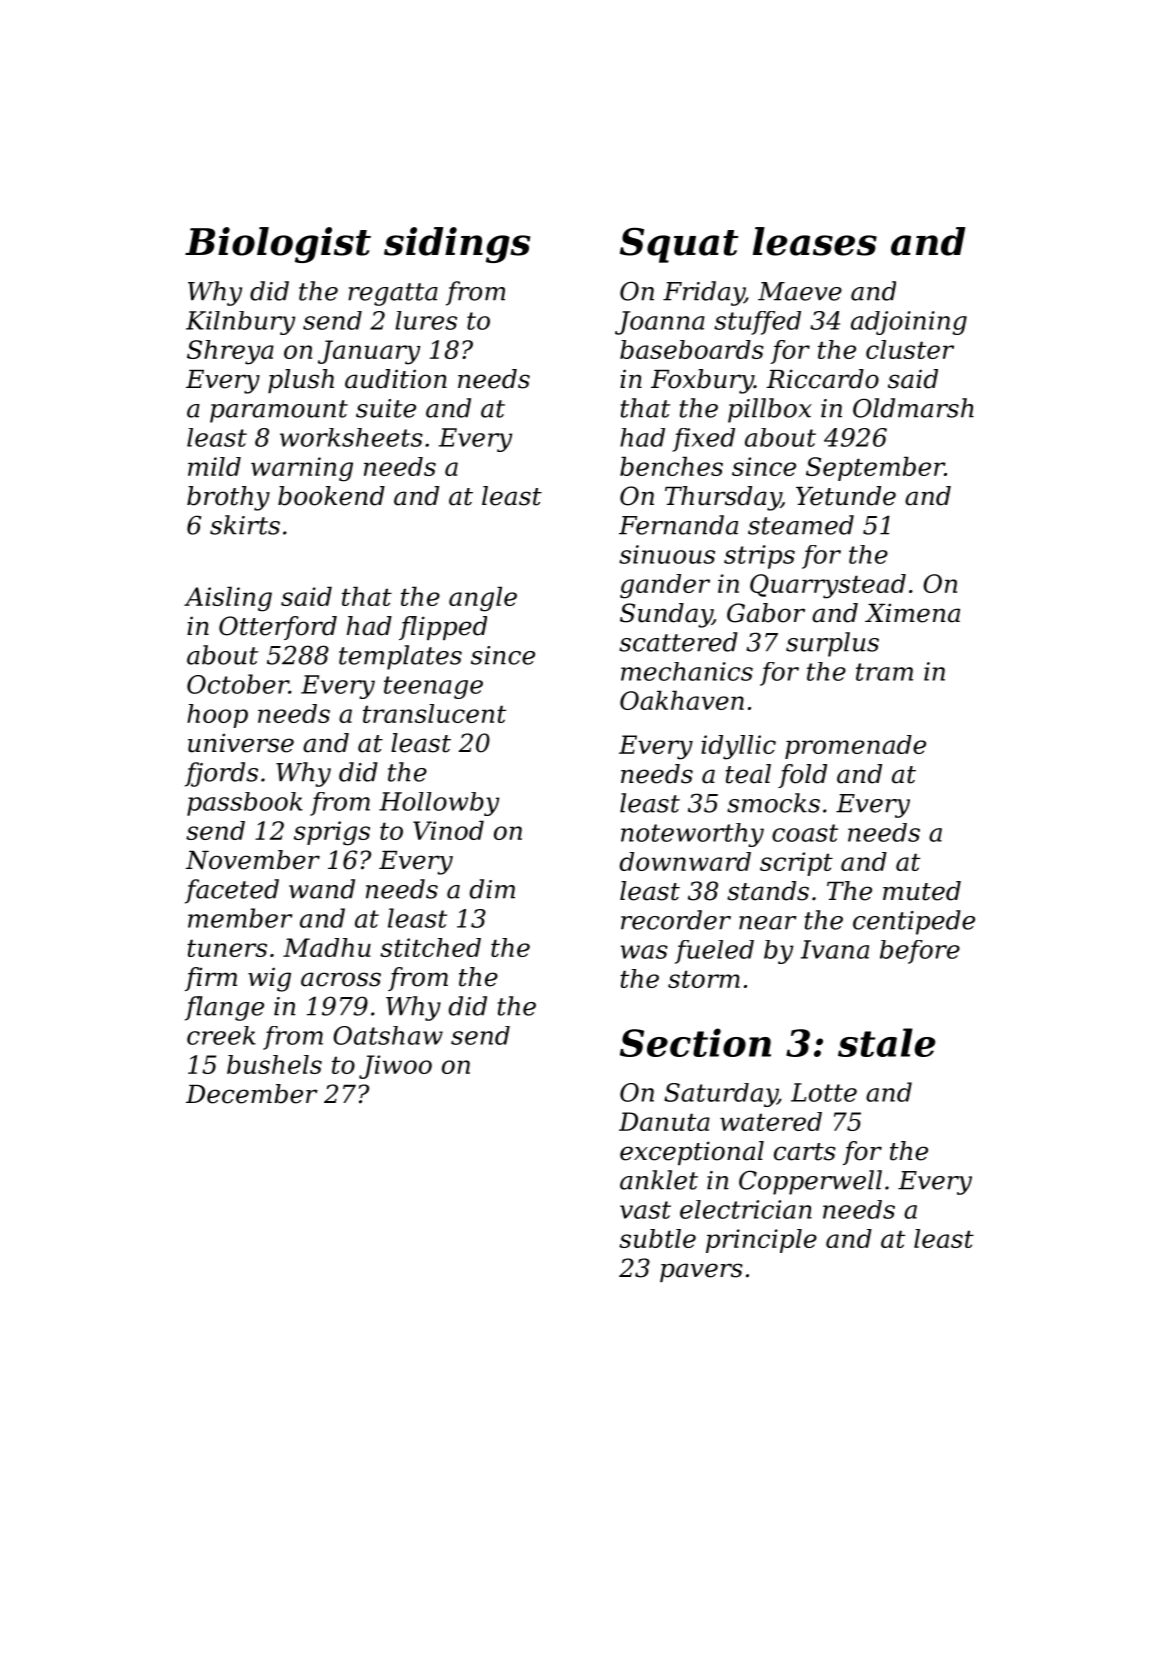 Image resolution: width=1165 pixels, height=1654 pixels. What do you see at coordinates (227, 948) in the document?
I see `tuners` at bounding box center [227, 948].
